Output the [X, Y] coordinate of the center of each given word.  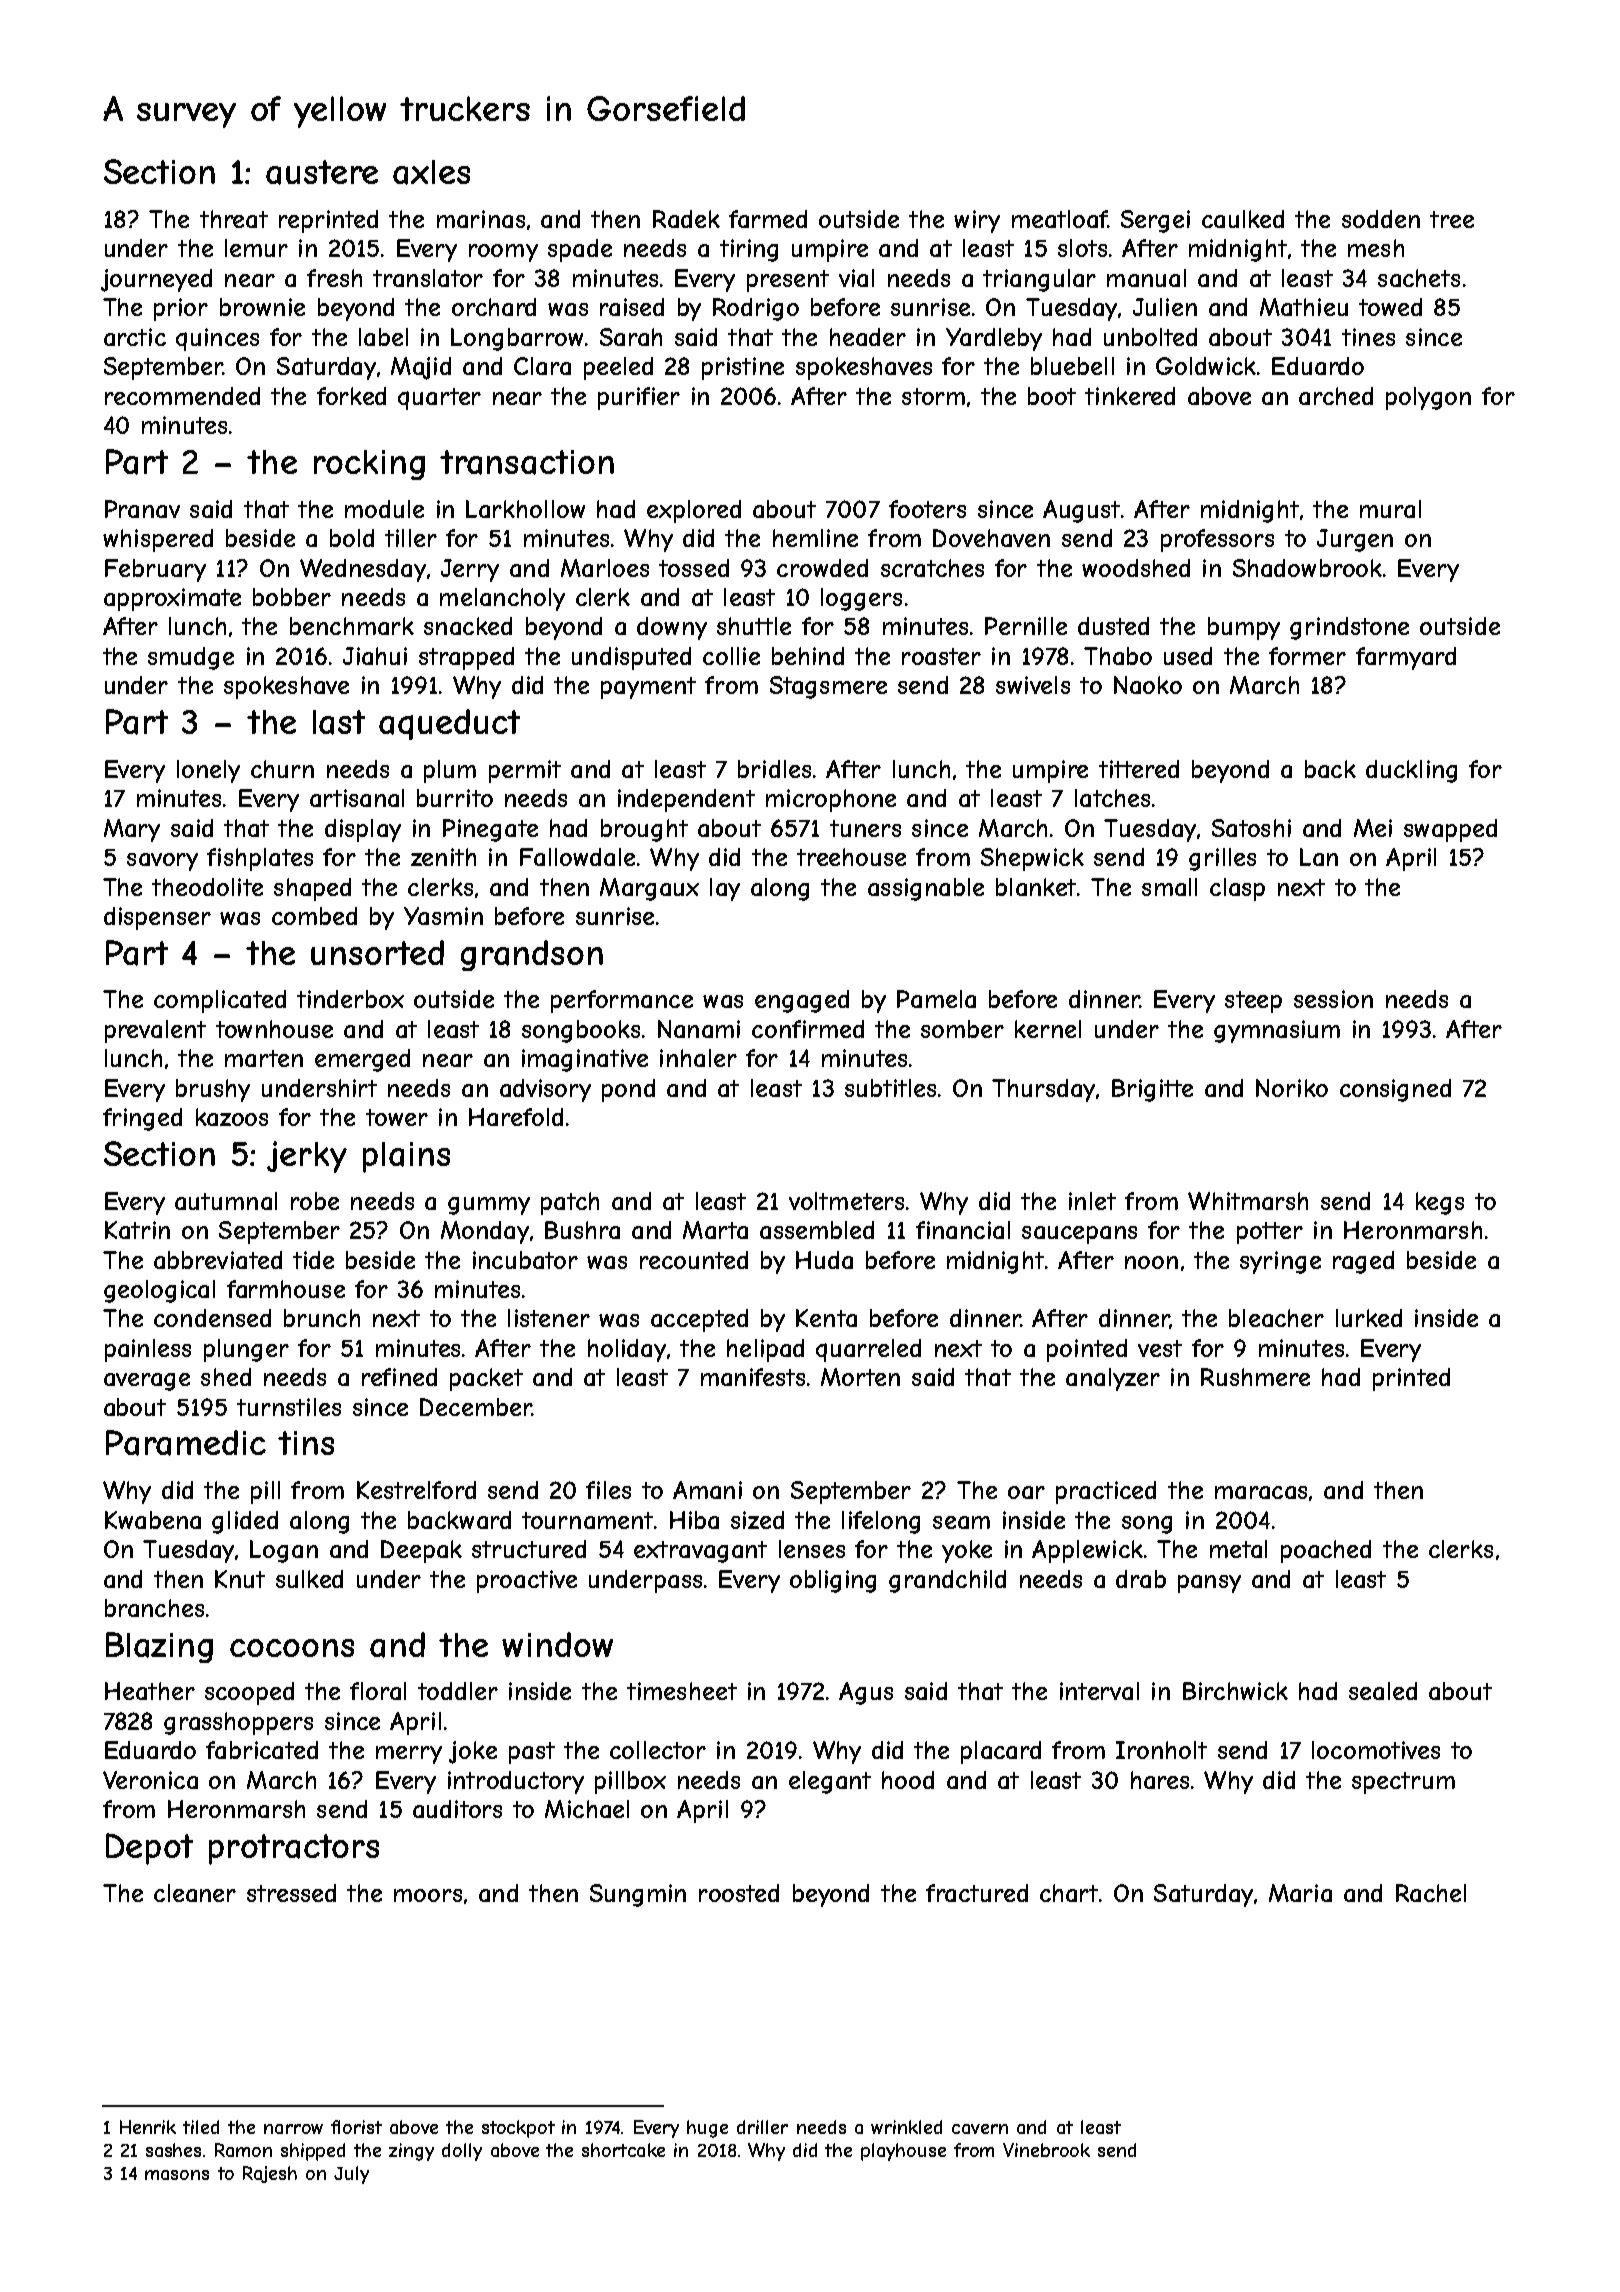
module [384, 509]
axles [431, 172]
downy [672, 628]
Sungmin [638, 1895]
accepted [699, 1320]
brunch [322, 1318]
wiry [977, 221]
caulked [1243, 219]
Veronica [150, 1780]
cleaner [195, 1893]
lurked [1369, 1318]
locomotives [1376, 1750]
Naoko [1148, 685]
